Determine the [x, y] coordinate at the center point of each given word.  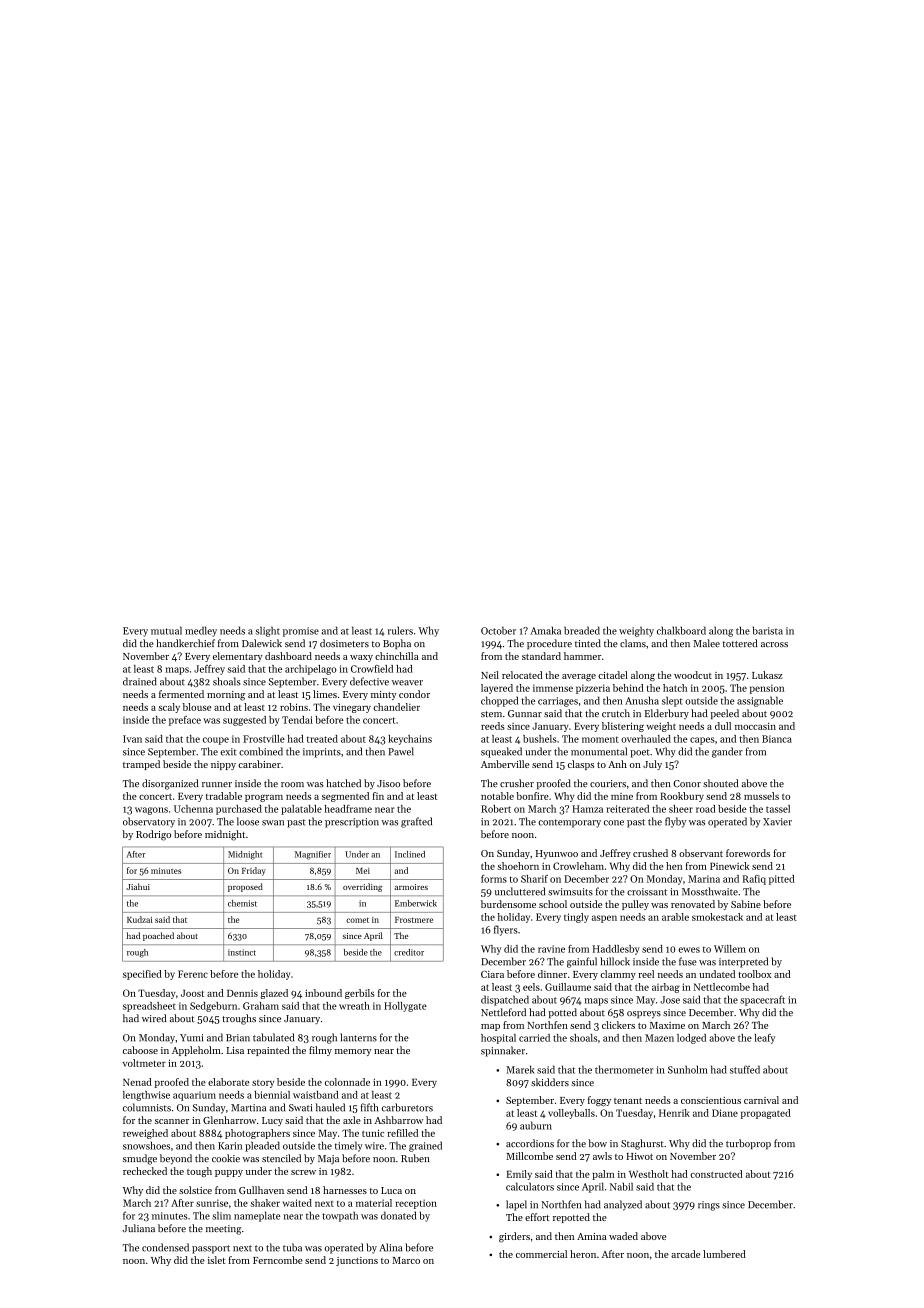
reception [416, 1204]
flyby [675, 822]
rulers [400, 630]
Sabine [746, 904]
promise [301, 632]
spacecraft [762, 1000]
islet [216, 1260]
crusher [517, 783]
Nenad [137, 1082]
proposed [245, 887]
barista [768, 630]
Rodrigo [153, 835]
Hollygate [405, 1007]
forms [494, 879]
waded [623, 1236]
